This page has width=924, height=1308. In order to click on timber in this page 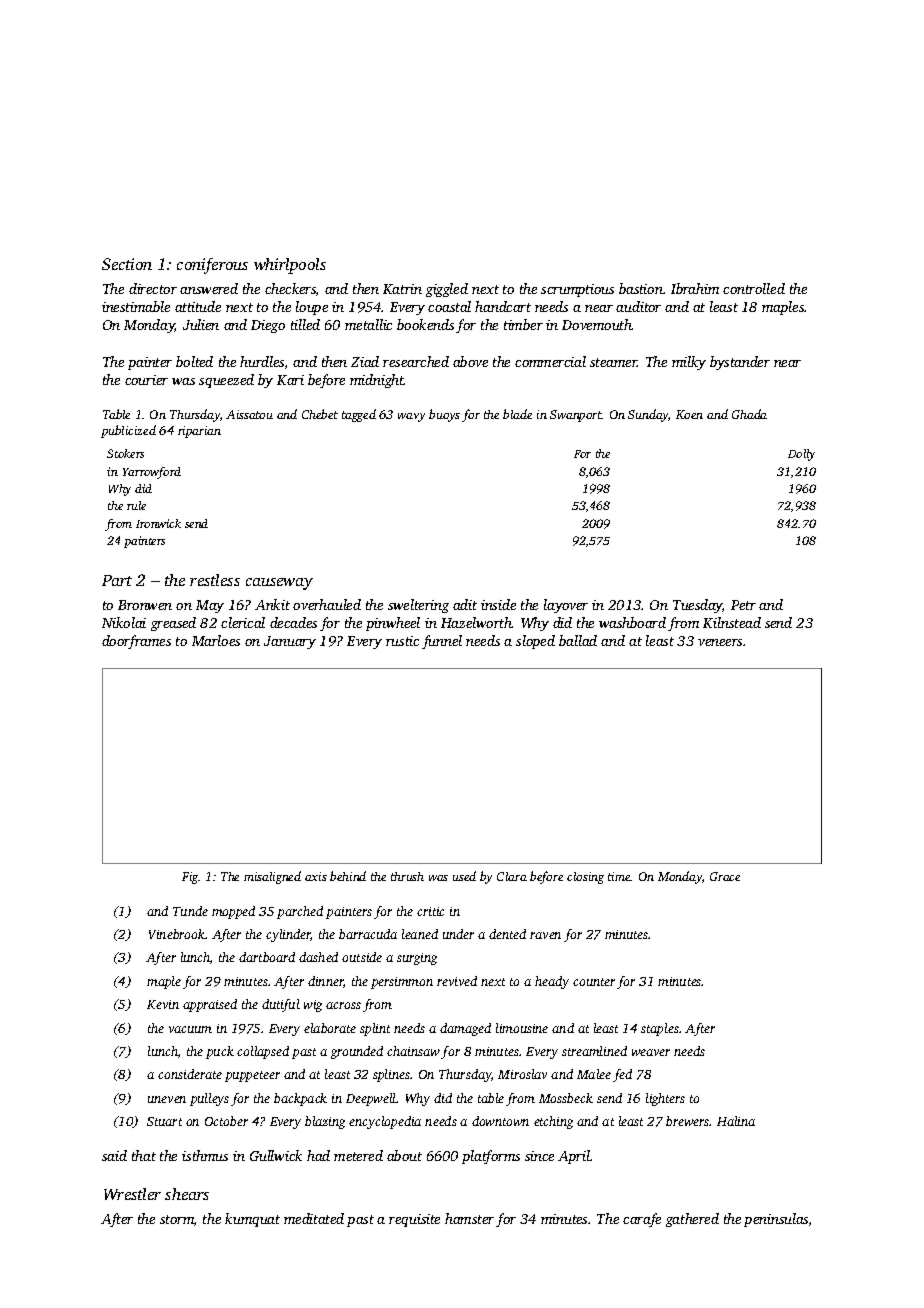, I will do `click(523, 324)`.
